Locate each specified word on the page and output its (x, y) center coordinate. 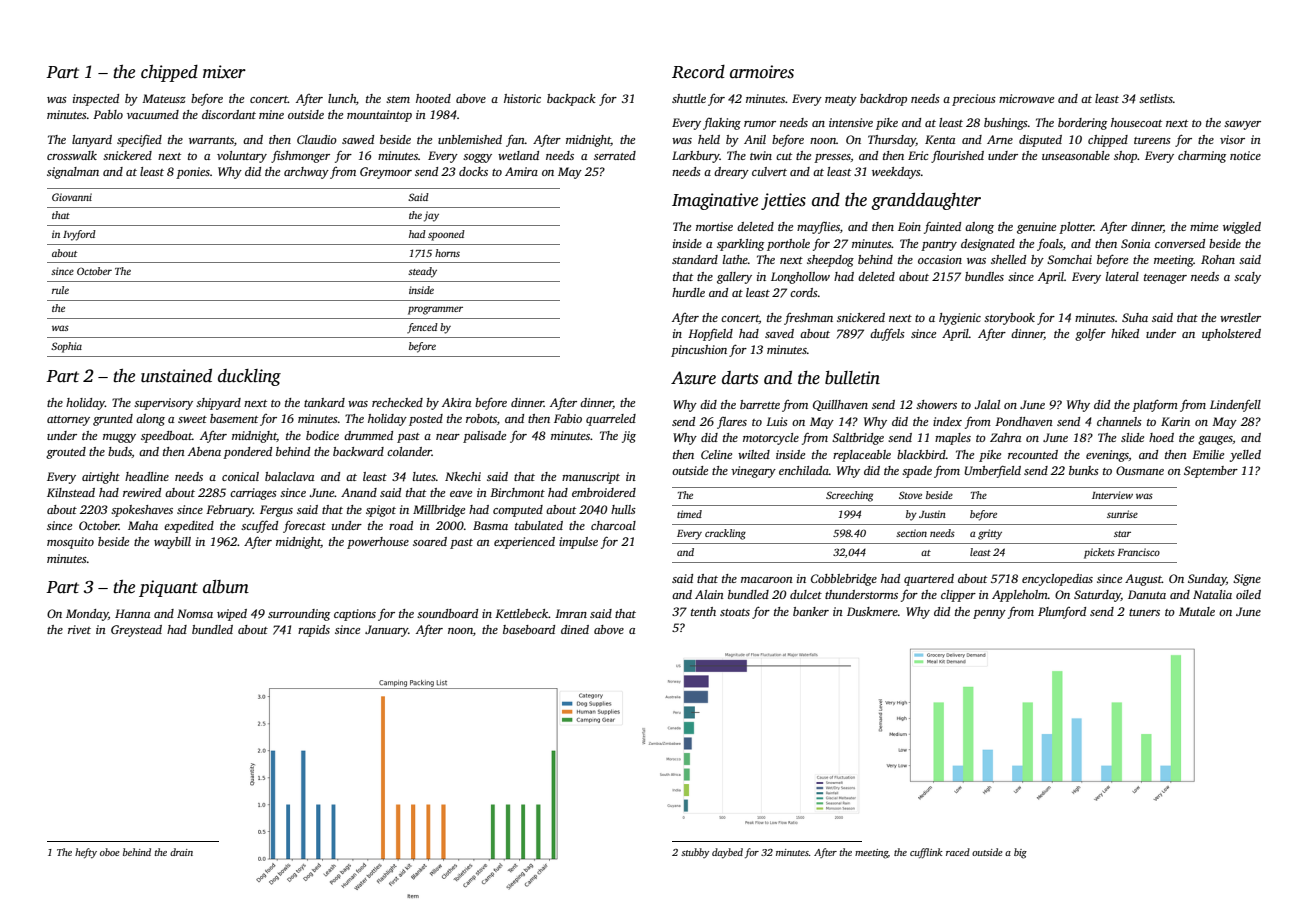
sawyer (1242, 125)
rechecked (397, 402)
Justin (932, 514)
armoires (762, 72)
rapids (314, 631)
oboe (109, 852)
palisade (484, 437)
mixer (224, 72)
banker (811, 611)
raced (958, 852)
